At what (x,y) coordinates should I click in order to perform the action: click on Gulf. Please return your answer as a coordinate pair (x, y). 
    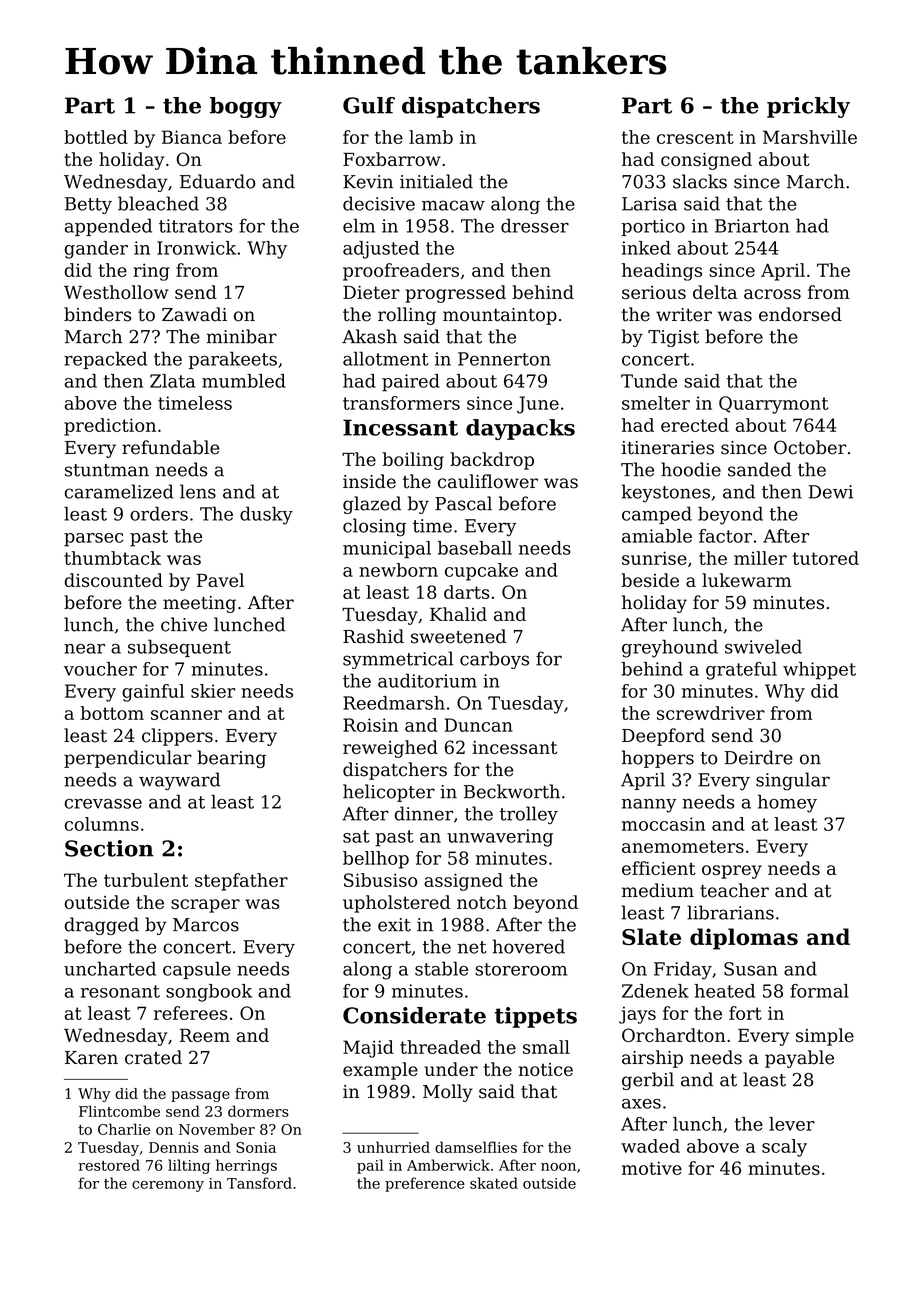
    Looking at the image, I should click on (369, 105).
